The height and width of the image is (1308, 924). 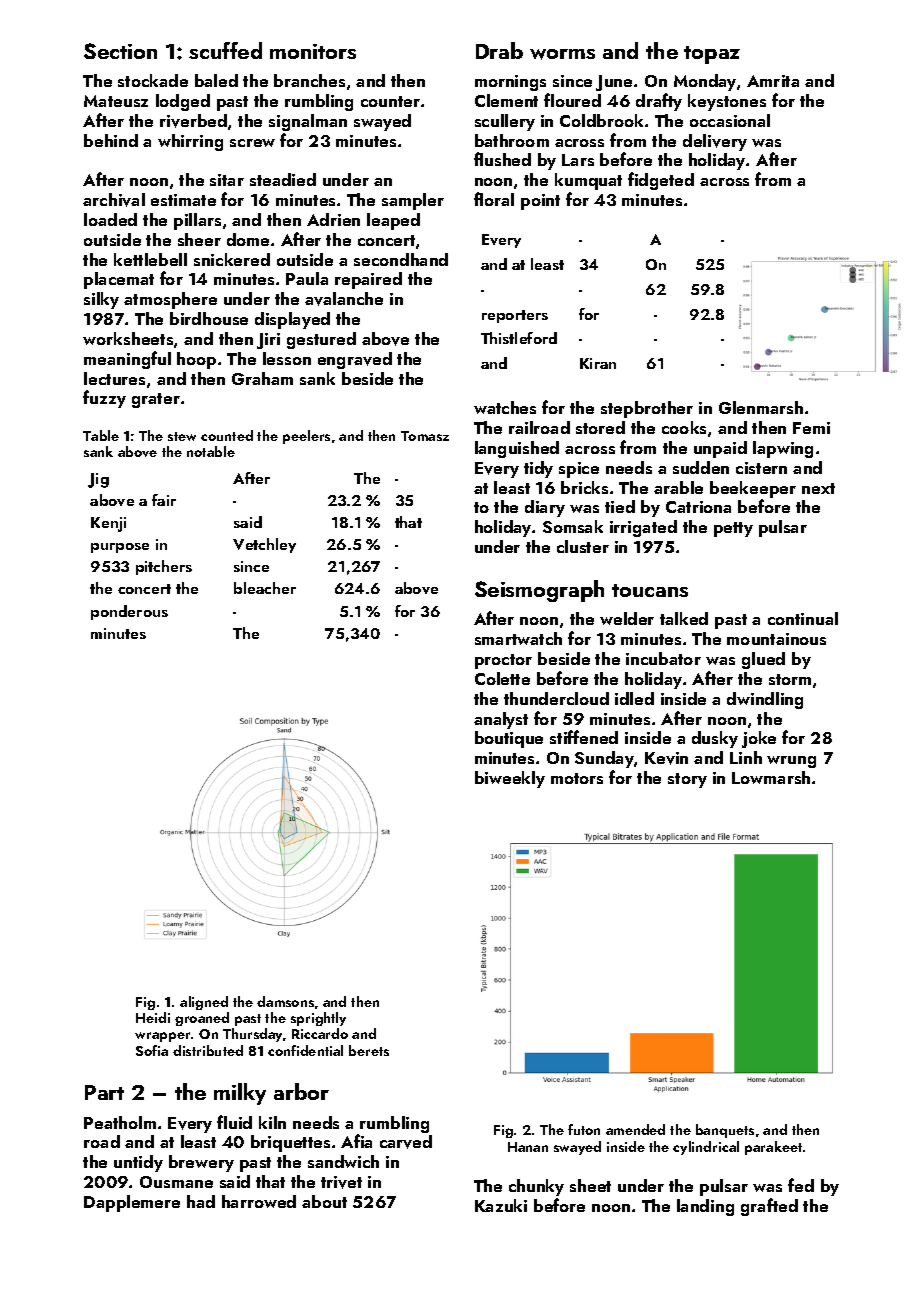 I want to click on Dapplemere, so click(x=132, y=1203).
